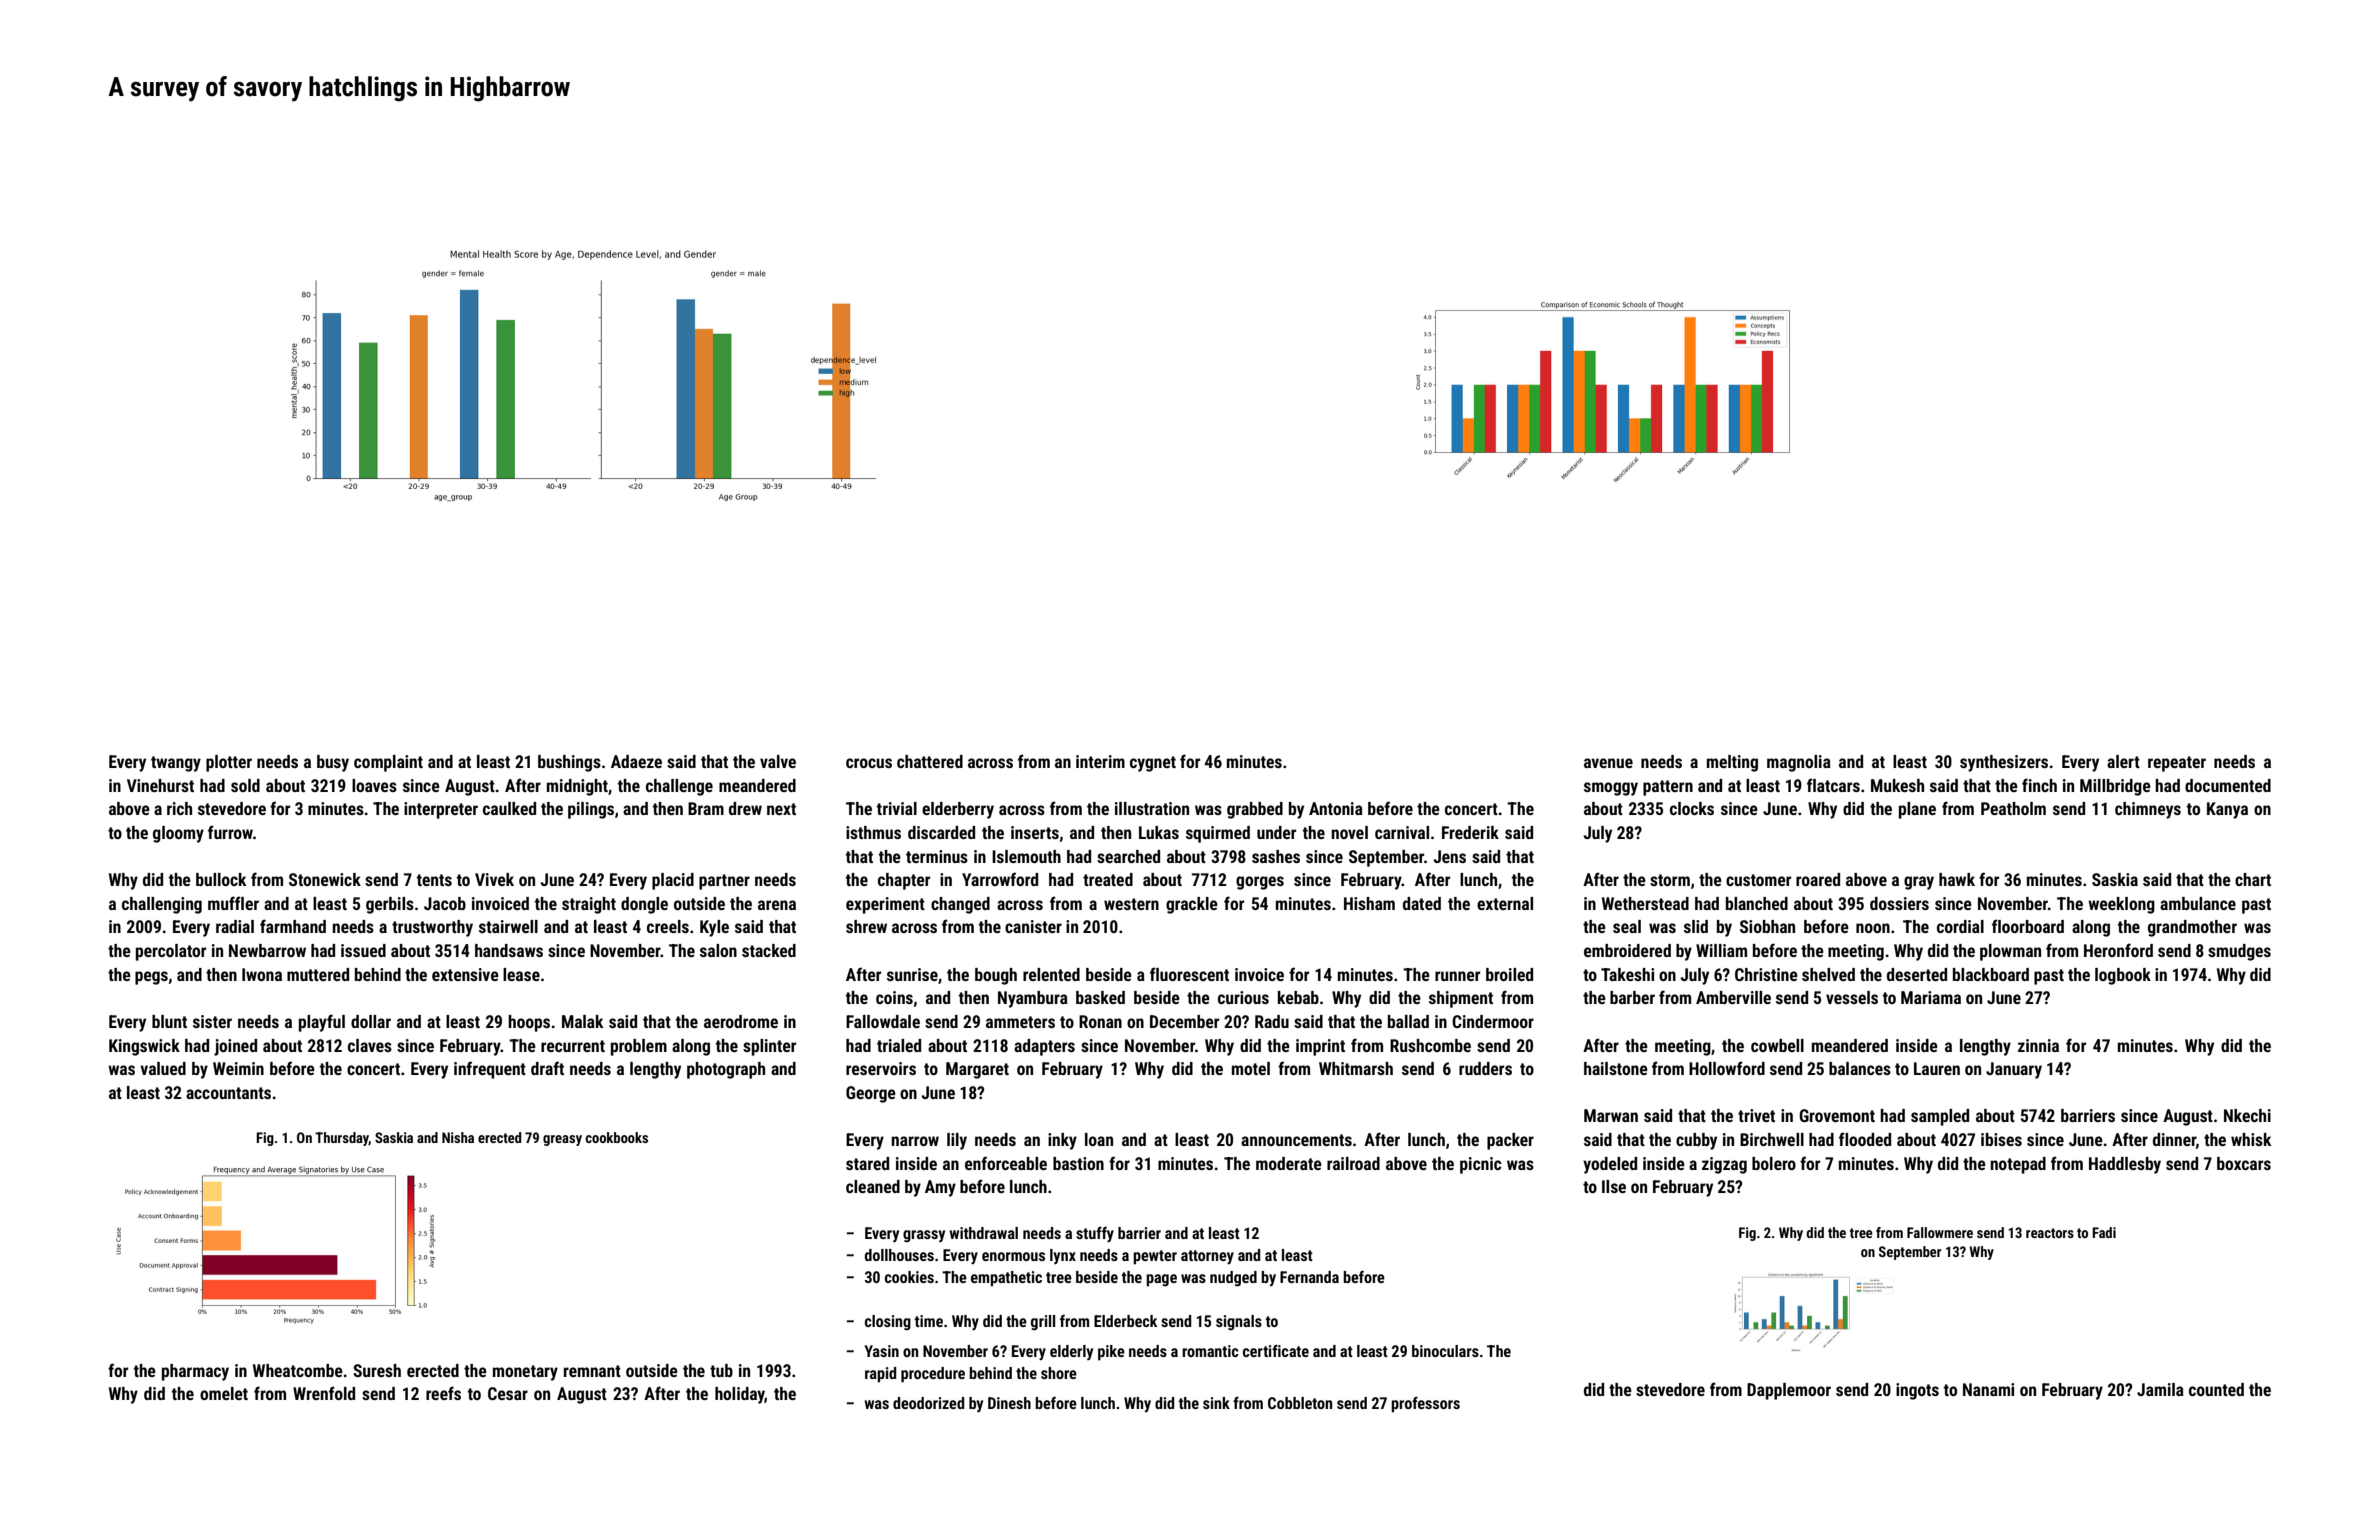  What do you see at coordinates (333, 763) in the image?
I see `busy` at bounding box center [333, 763].
